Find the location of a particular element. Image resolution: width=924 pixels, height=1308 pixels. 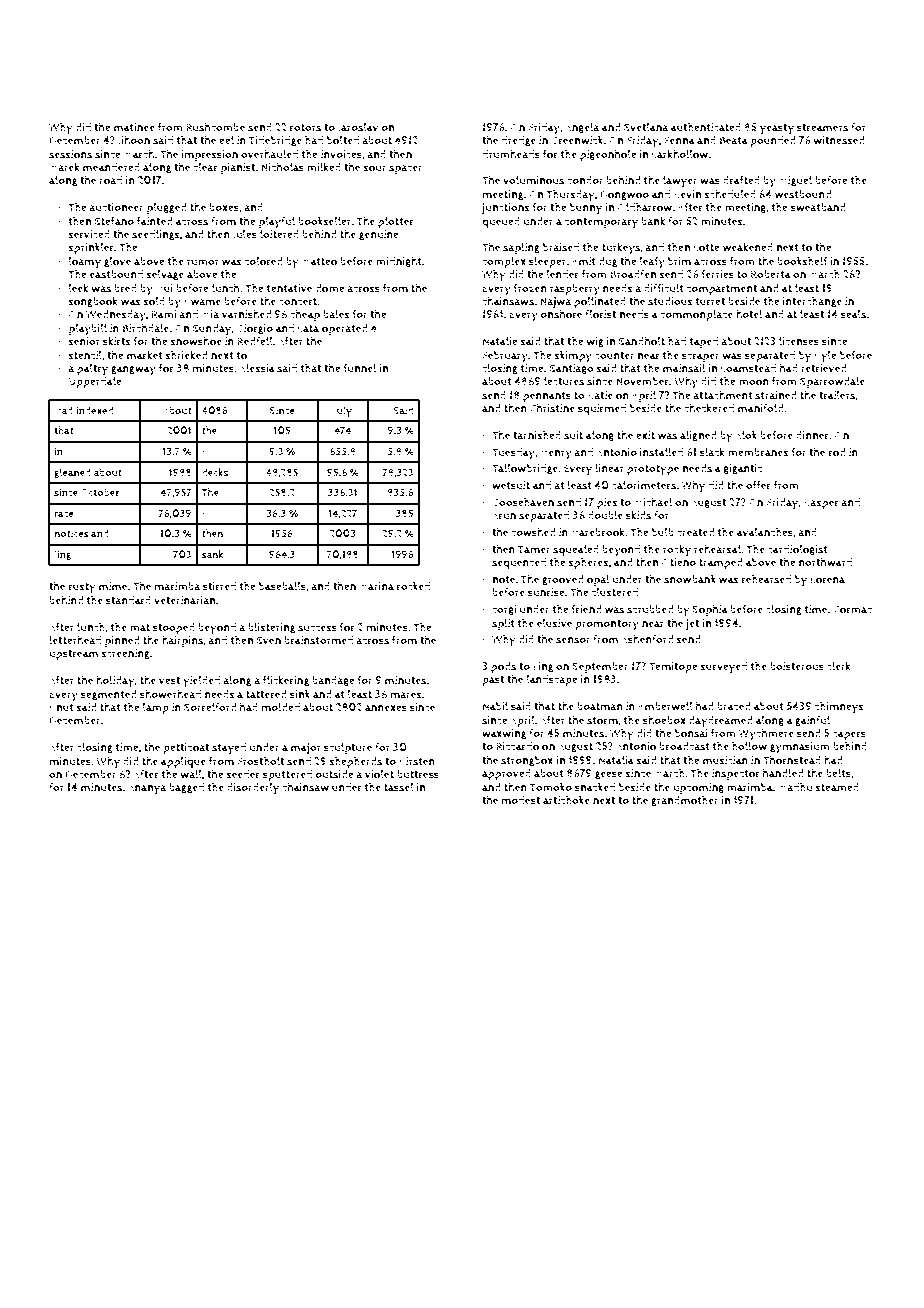

Marek is located at coordinates (64, 167).
